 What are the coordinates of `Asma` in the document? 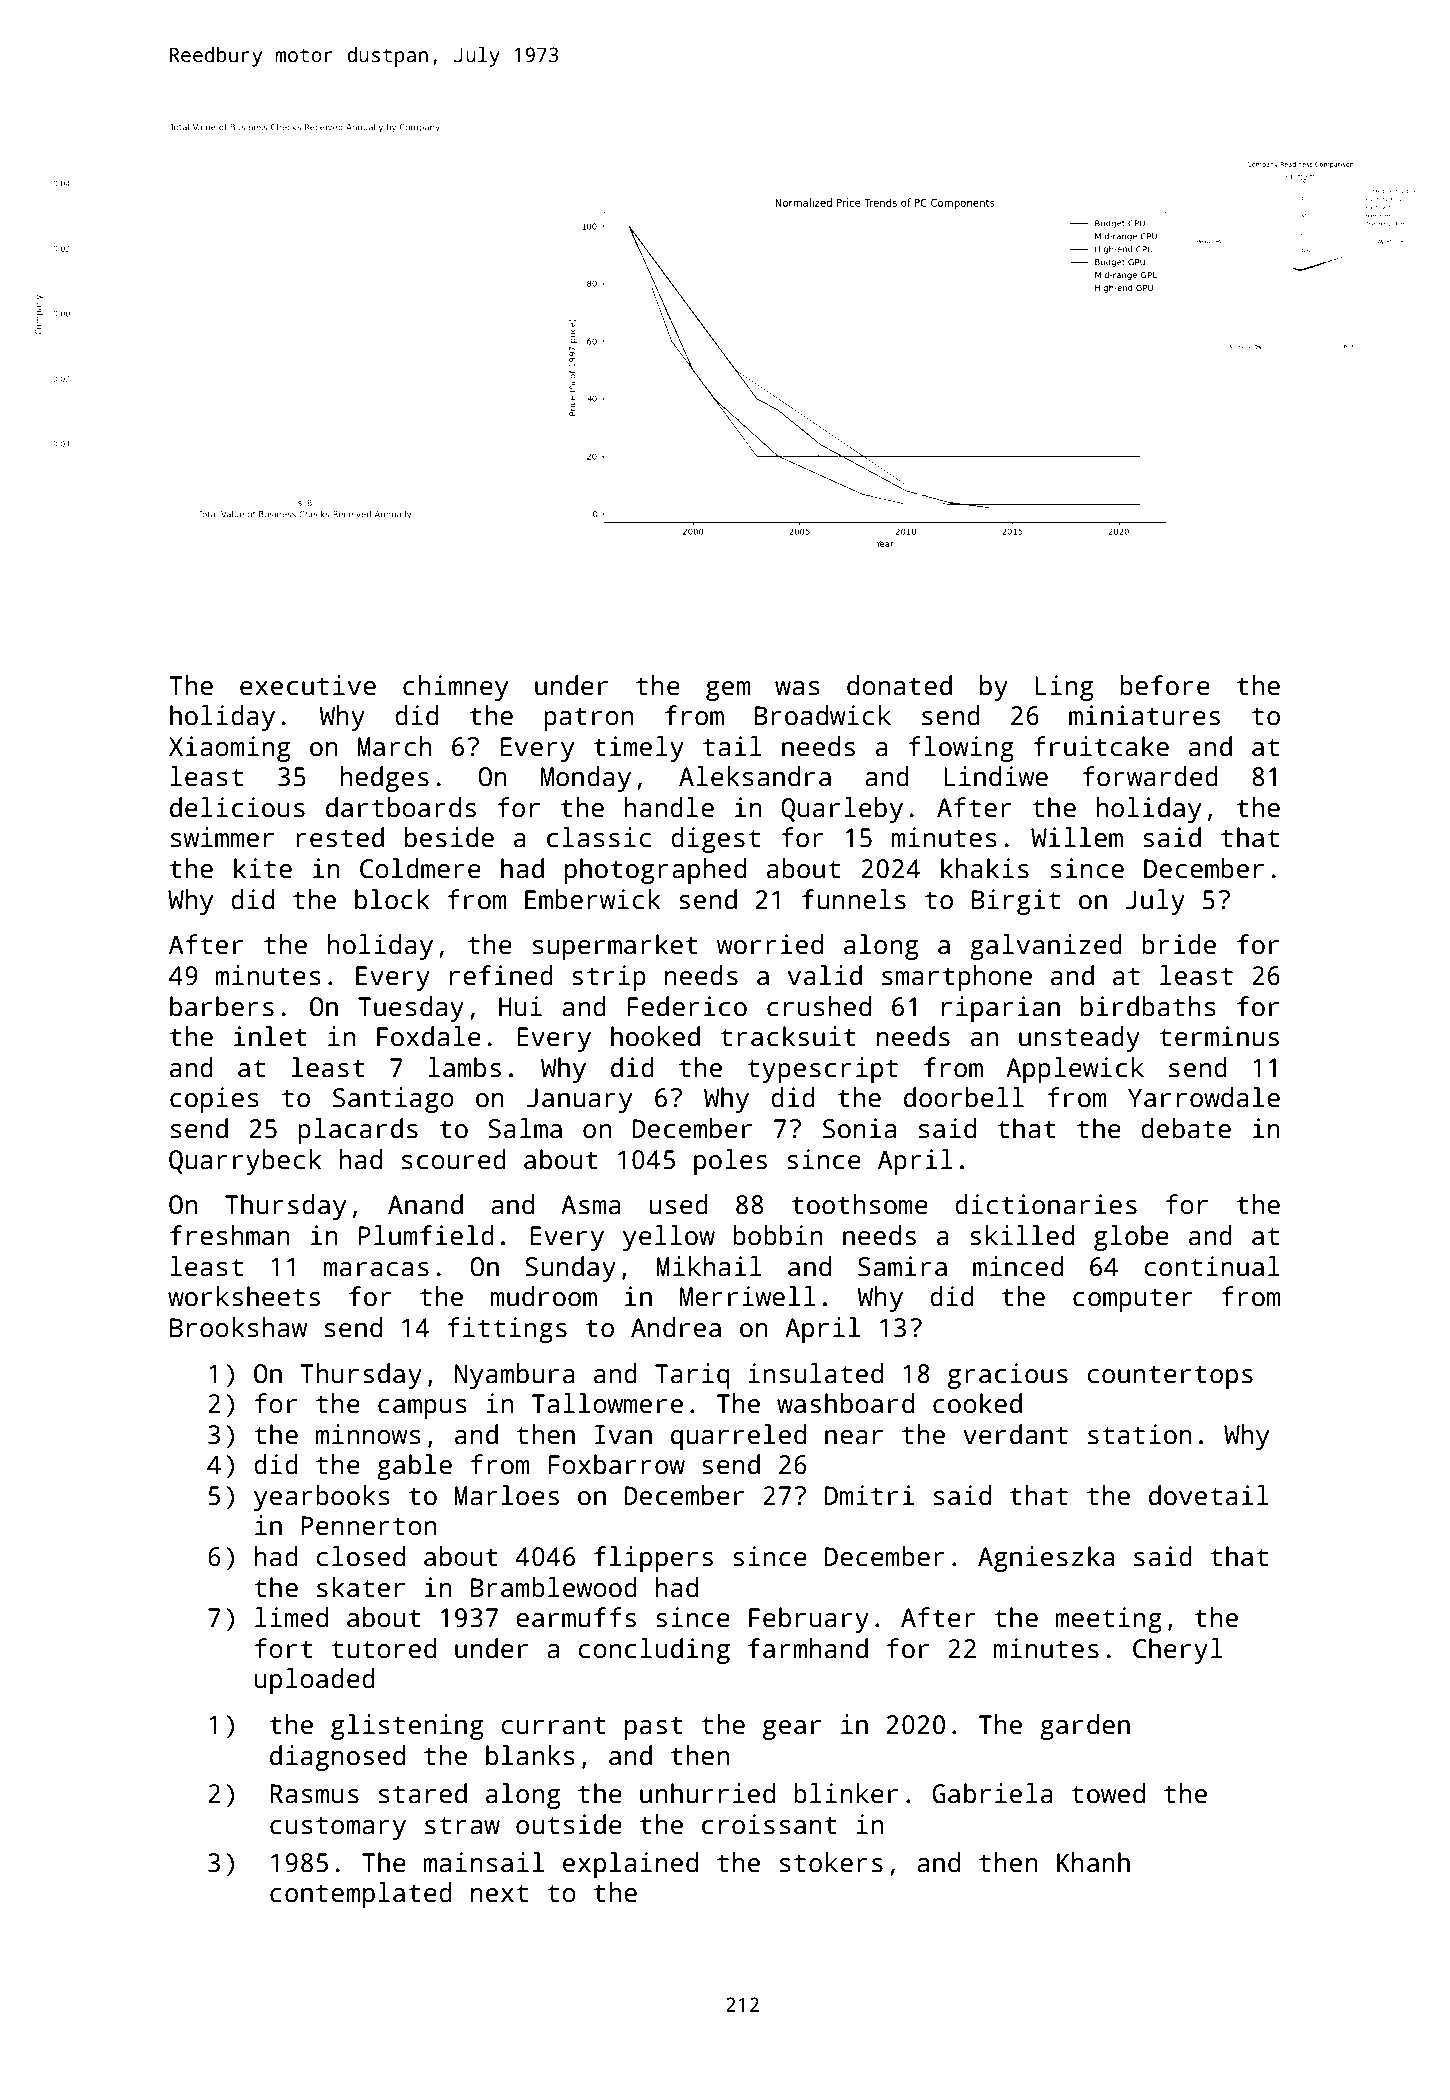 It's located at (591, 1205).
